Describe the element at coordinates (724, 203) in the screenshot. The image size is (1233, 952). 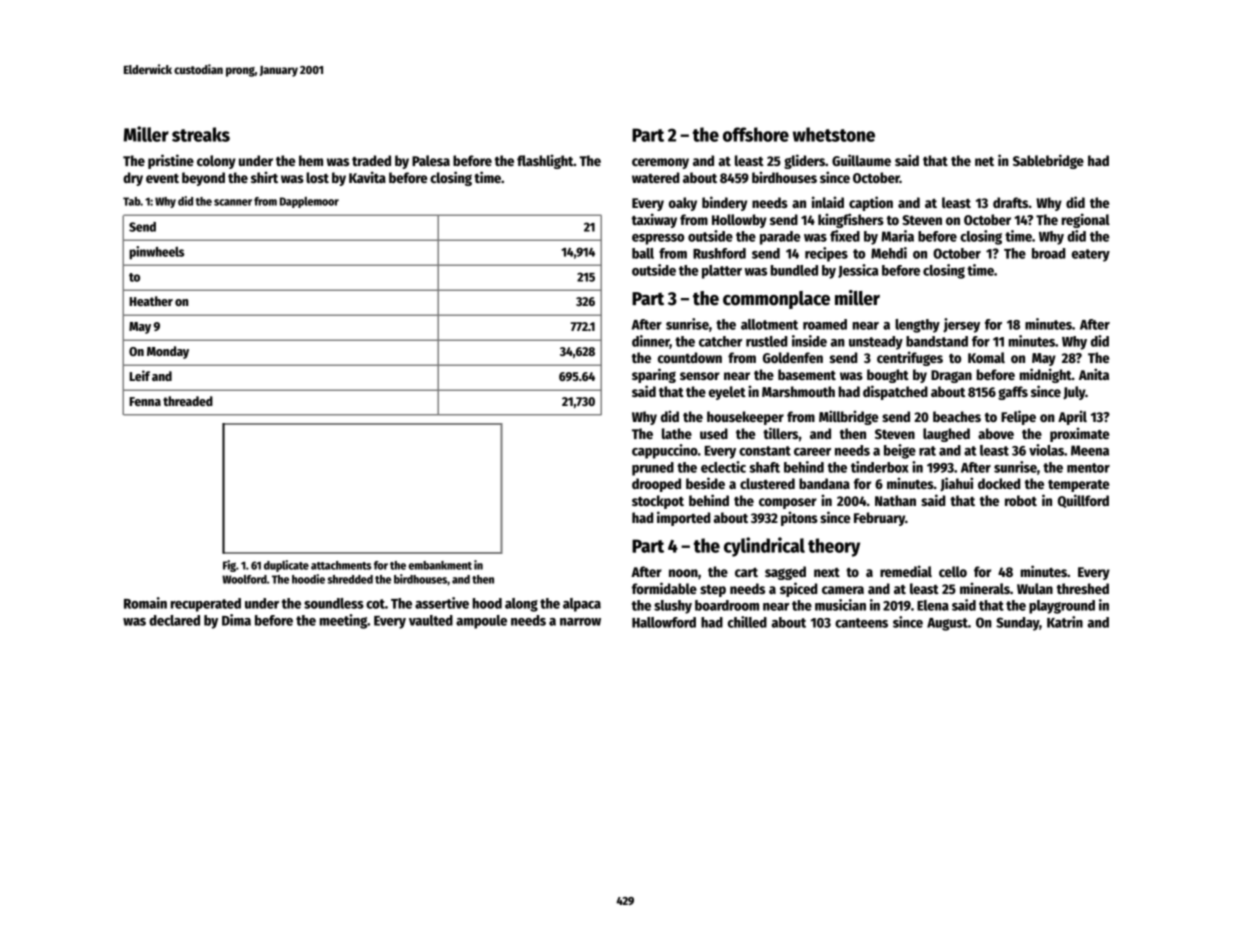
I see `bindery` at that location.
